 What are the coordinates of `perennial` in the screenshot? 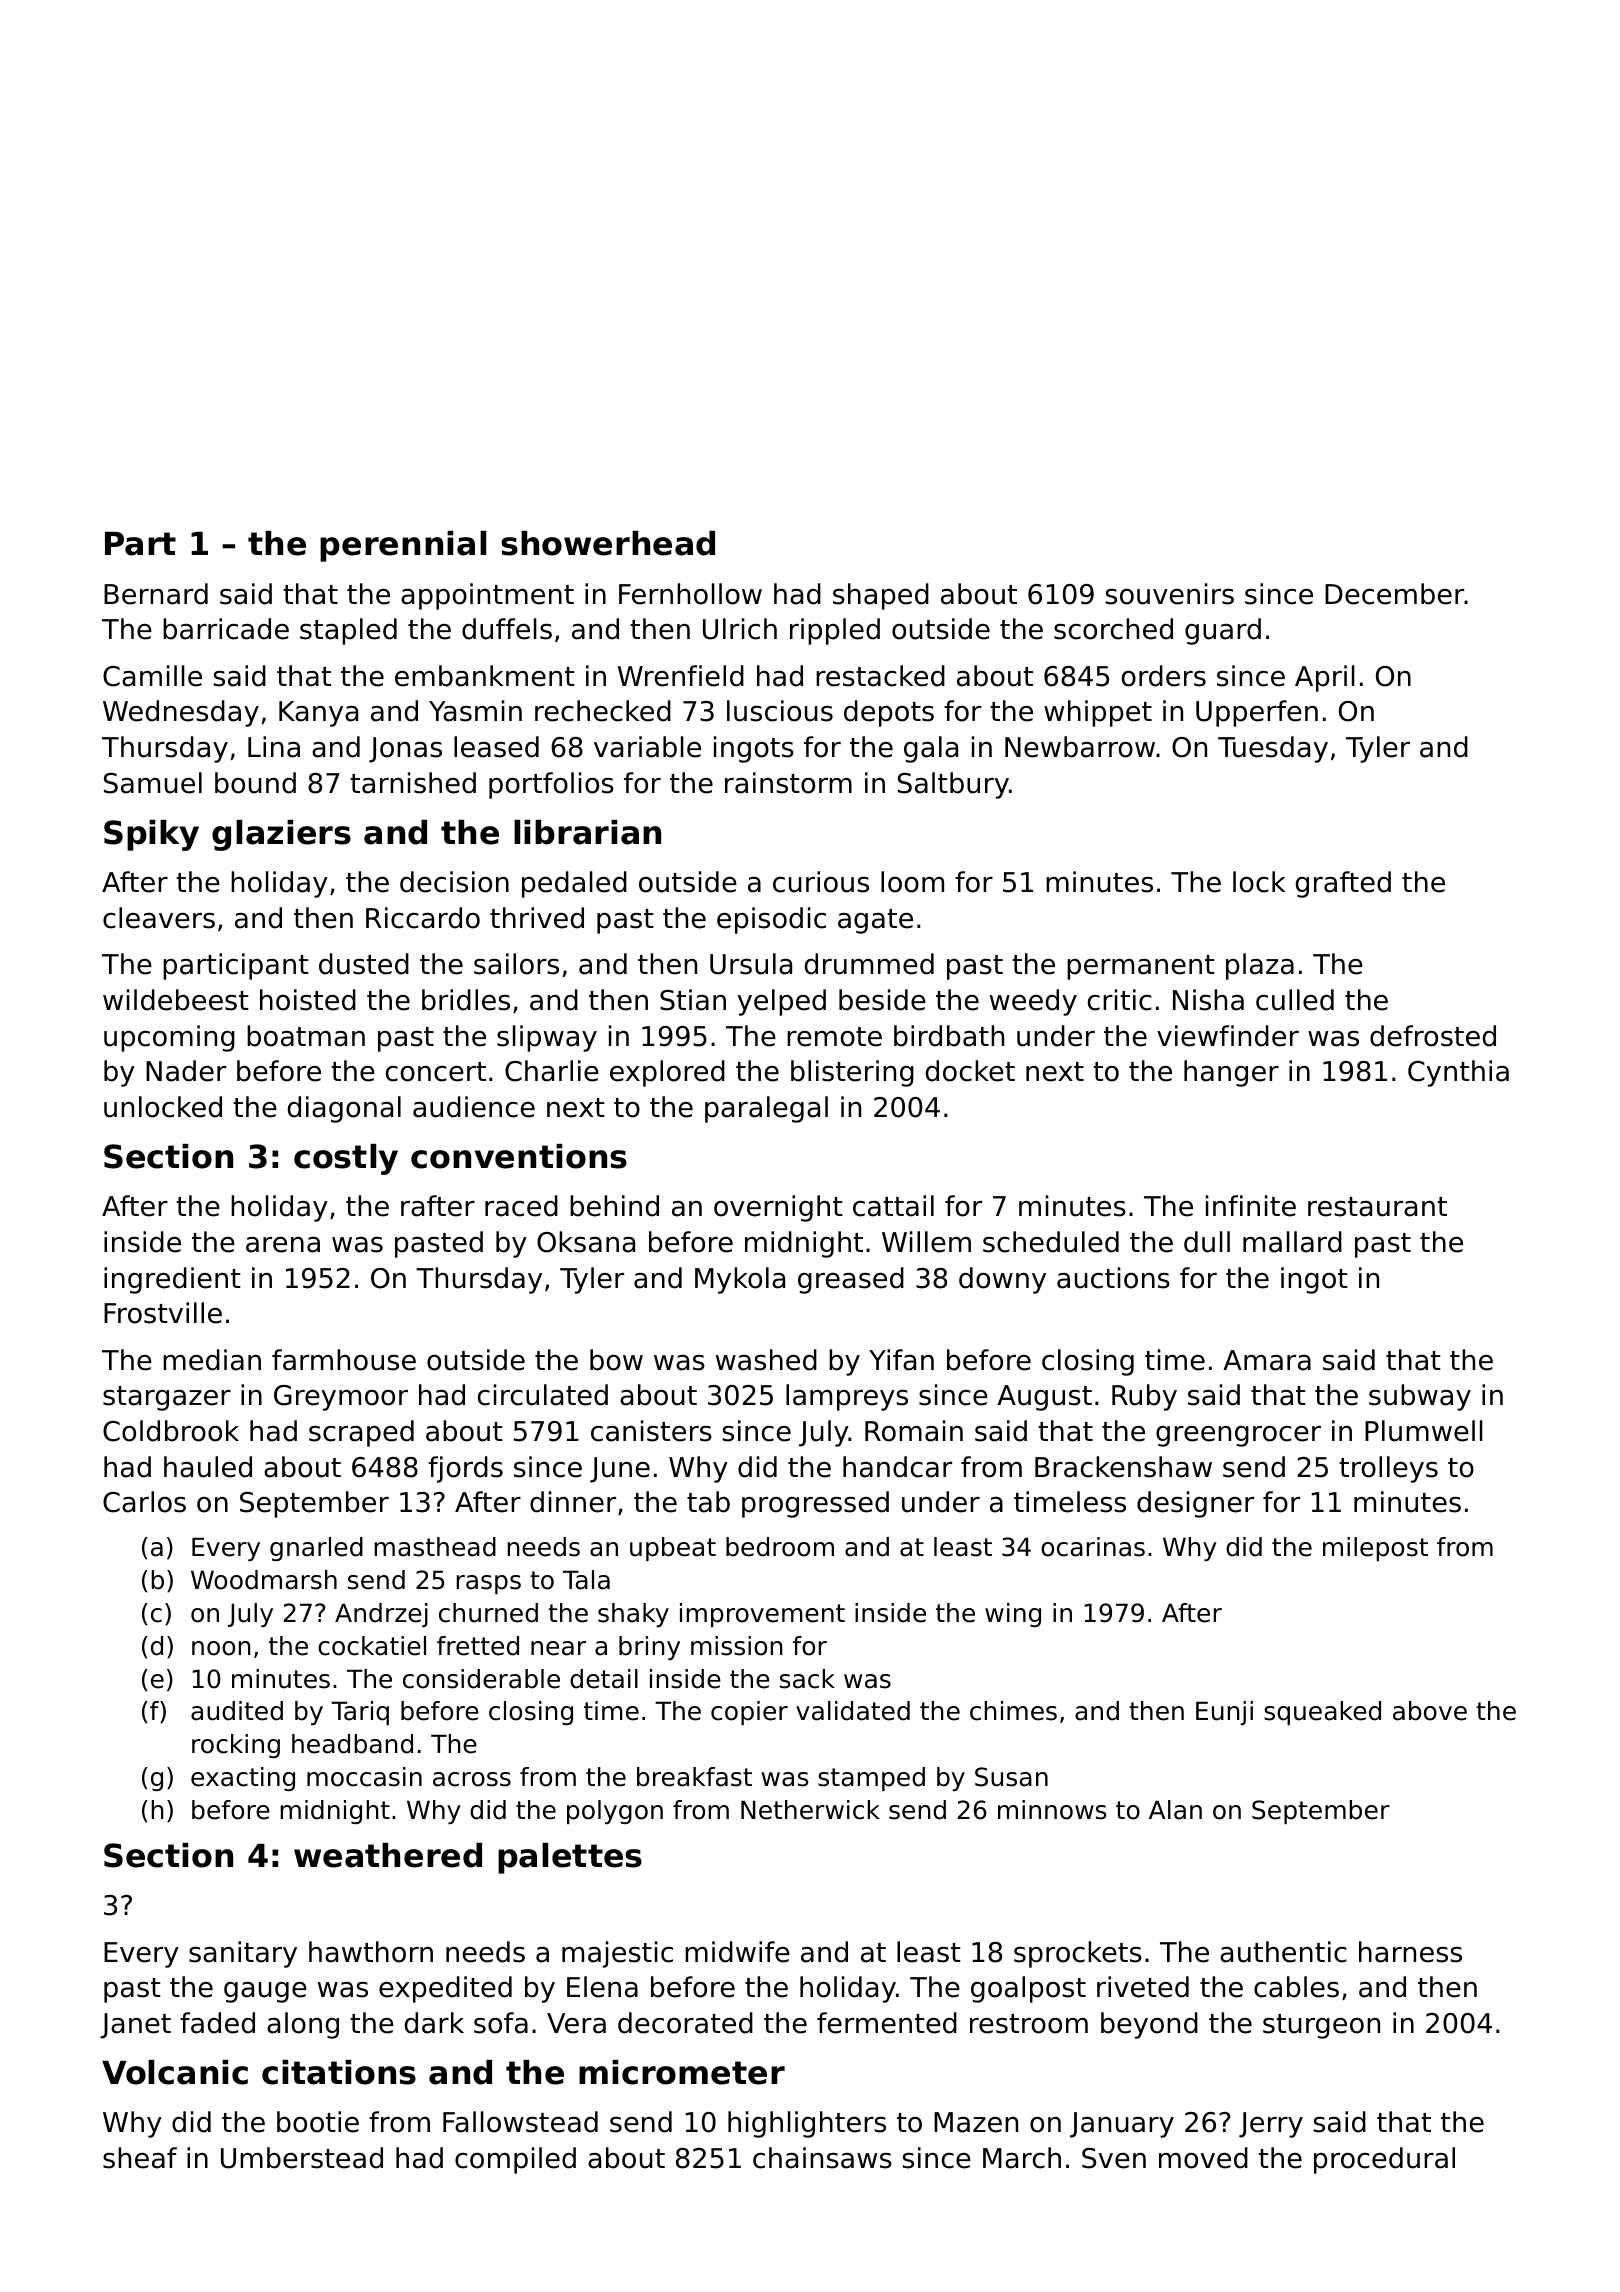 It's located at (403, 546).
